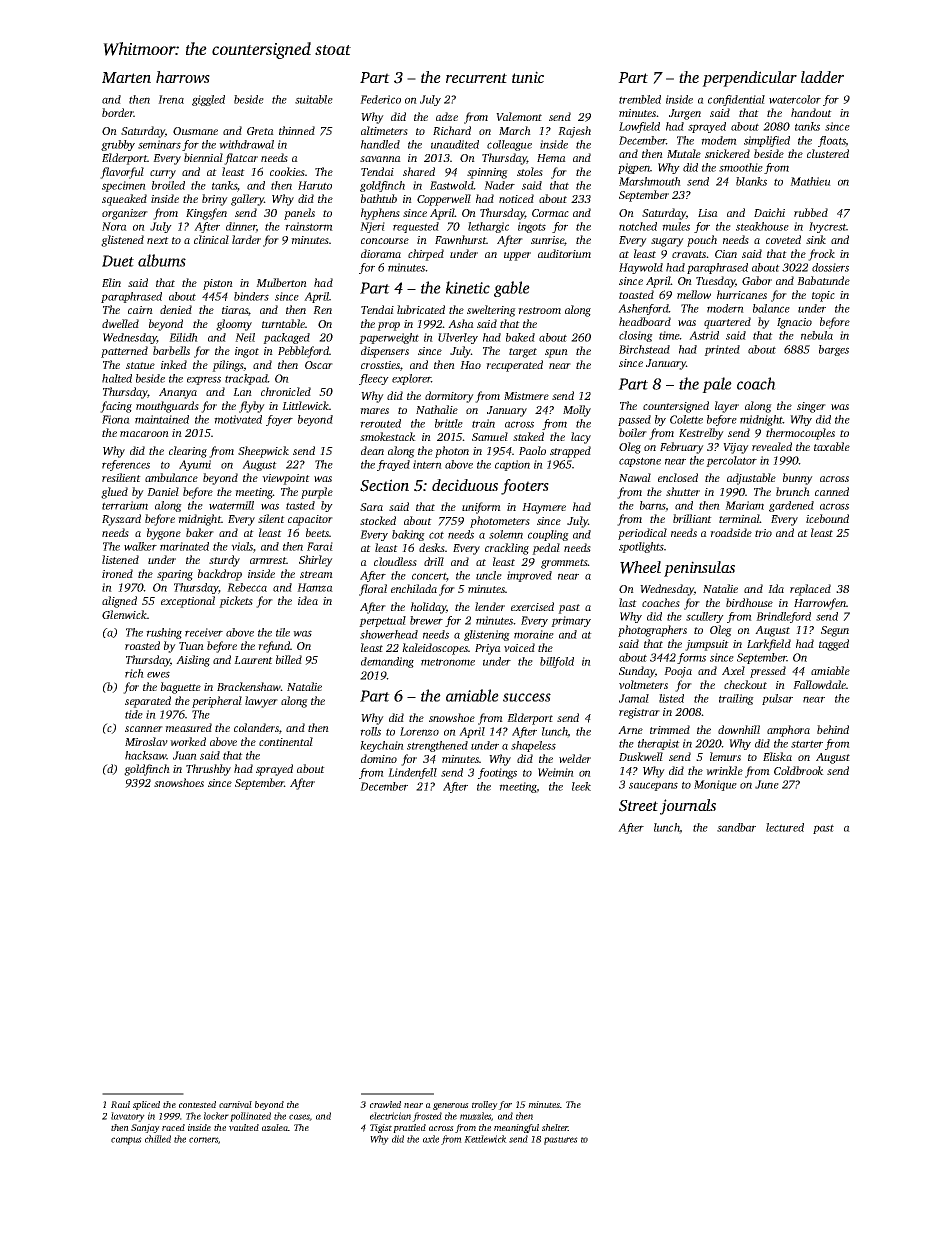 The height and width of the screenshot is (1233, 952). What do you see at coordinates (516, 1128) in the screenshot?
I see `meaningful` at bounding box center [516, 1128].
